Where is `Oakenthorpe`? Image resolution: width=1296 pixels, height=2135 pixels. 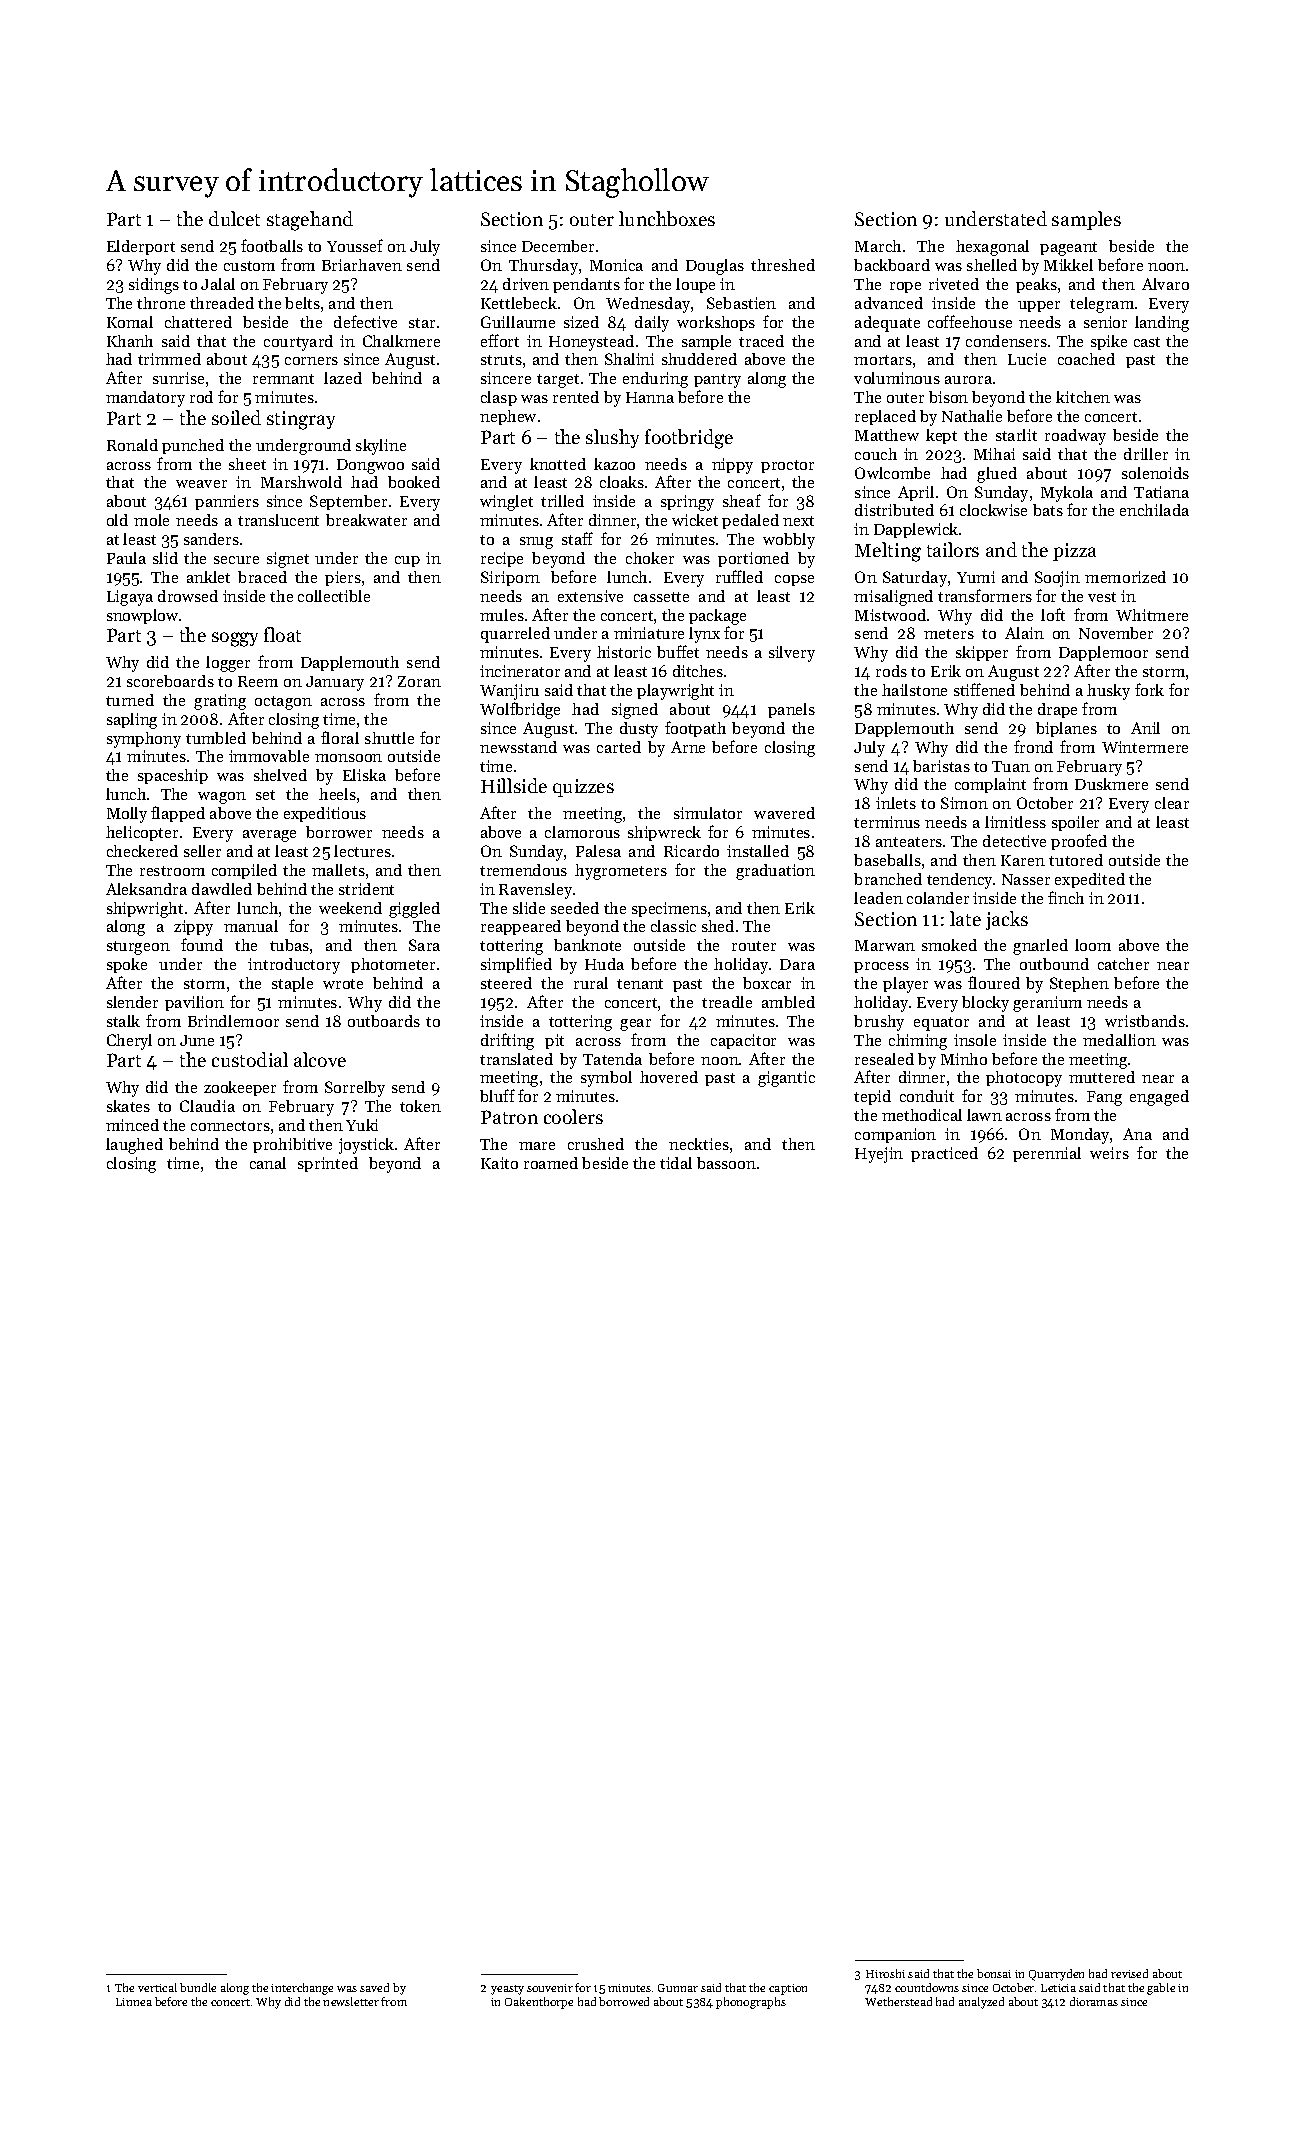
Oakenthorpe is located at coordinates (539, 2003).
